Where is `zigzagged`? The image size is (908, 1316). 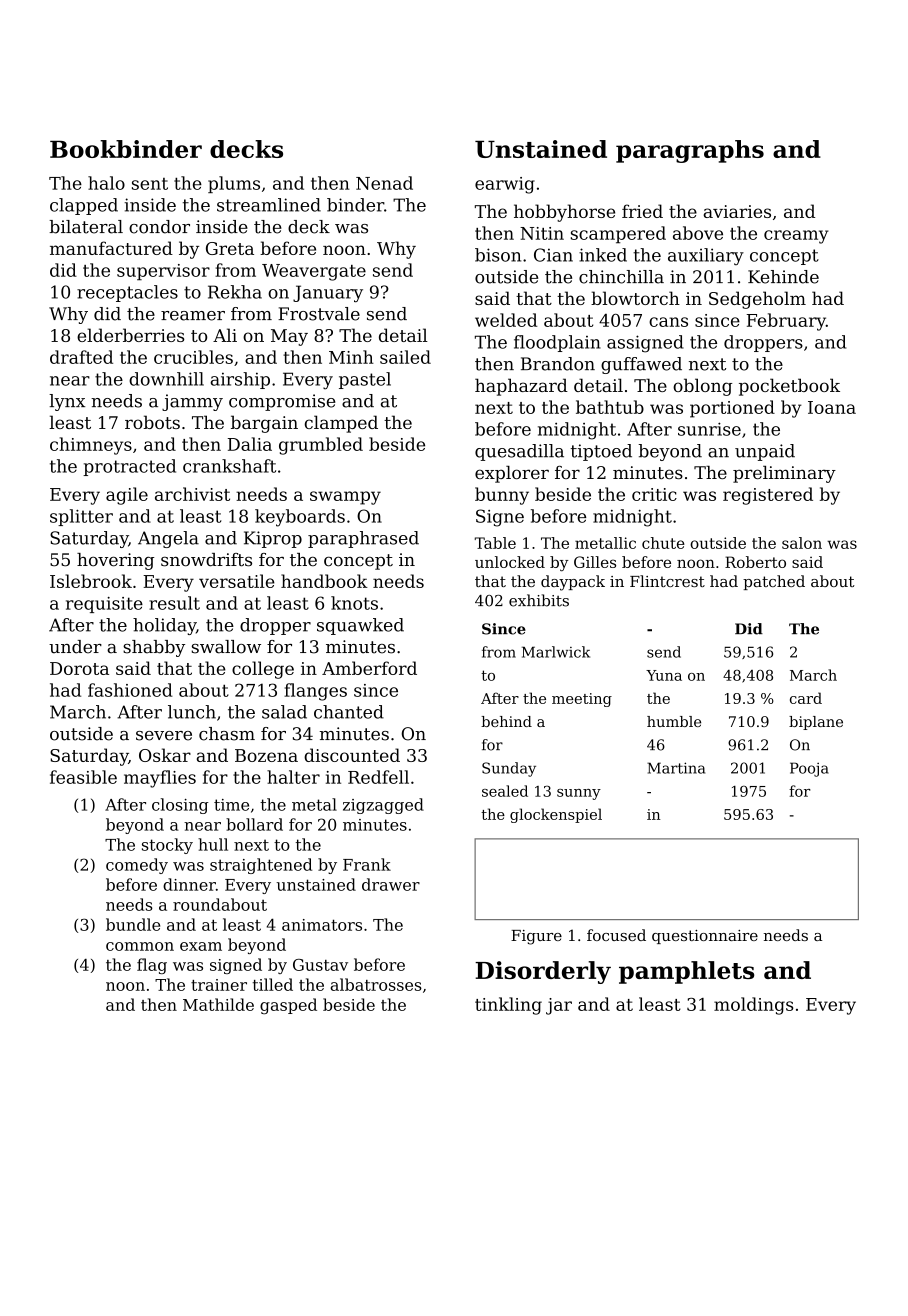
zigzagged is located at coordinates (383, 806).
